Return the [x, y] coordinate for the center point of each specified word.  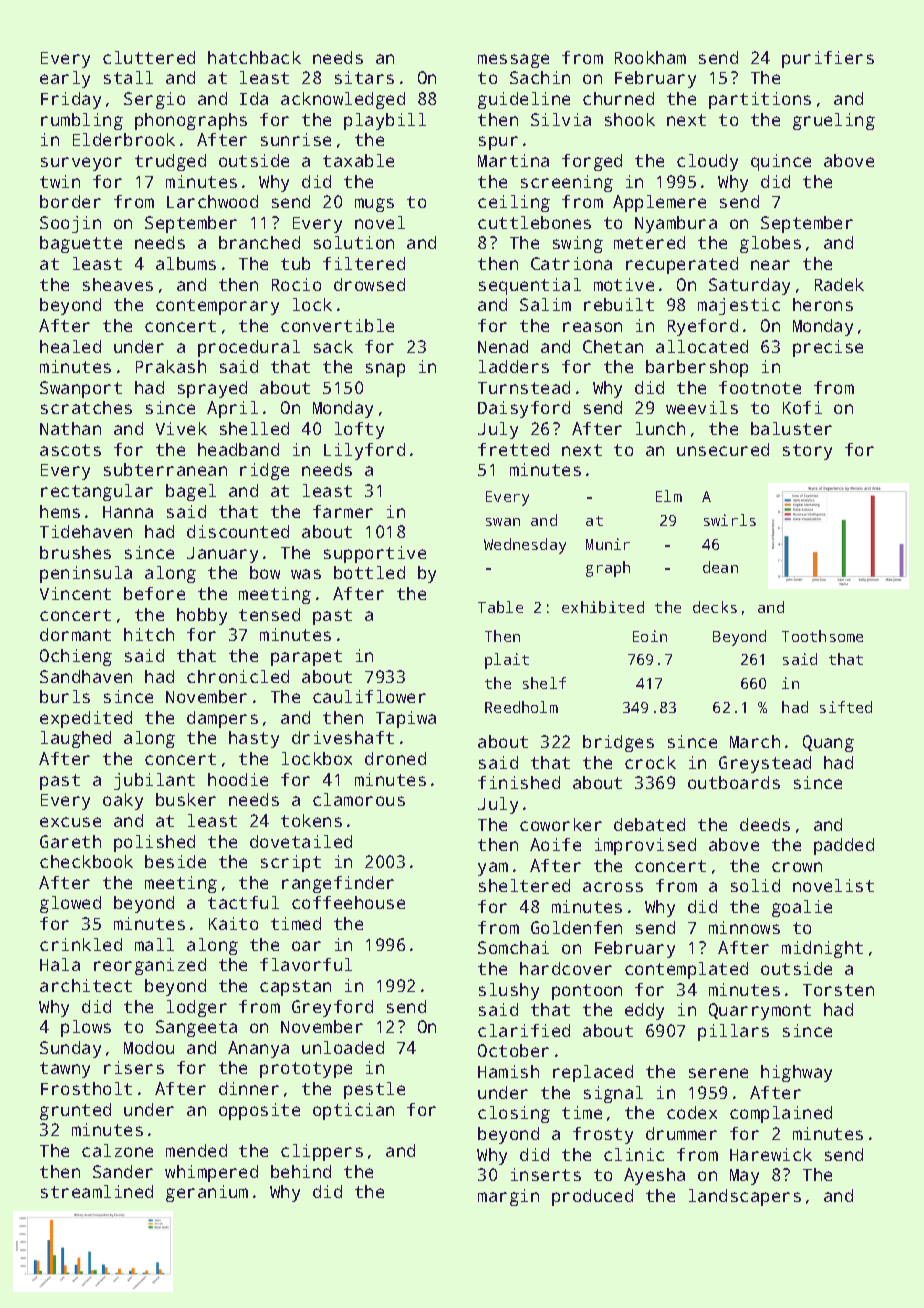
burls [65, 696]
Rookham [650, 57]
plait [507, 661]
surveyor [81, 164]
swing [578, 244]
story [807, 452]
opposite [259, 1111]
